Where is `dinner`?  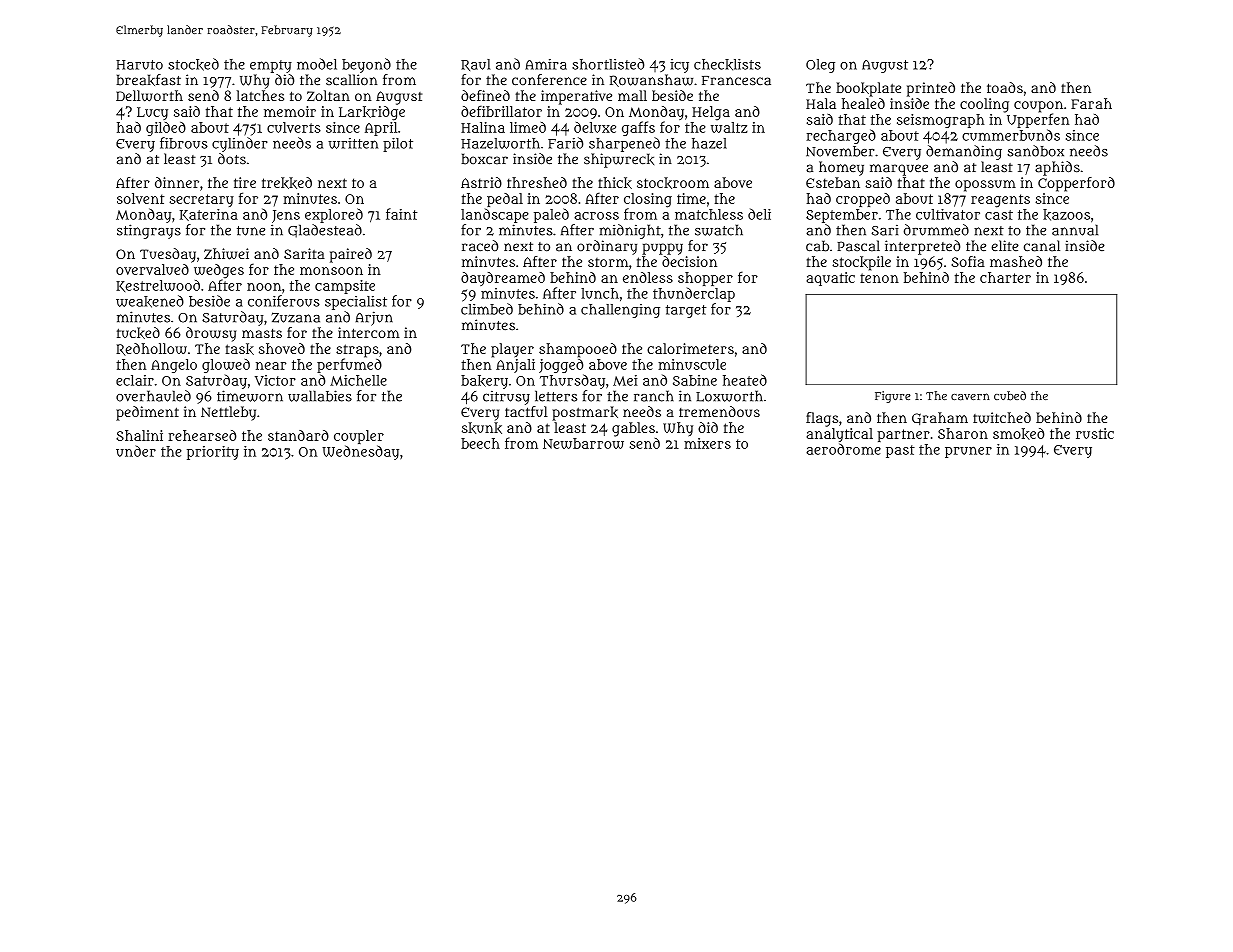
dinner is located at coordinates (177, 182).
